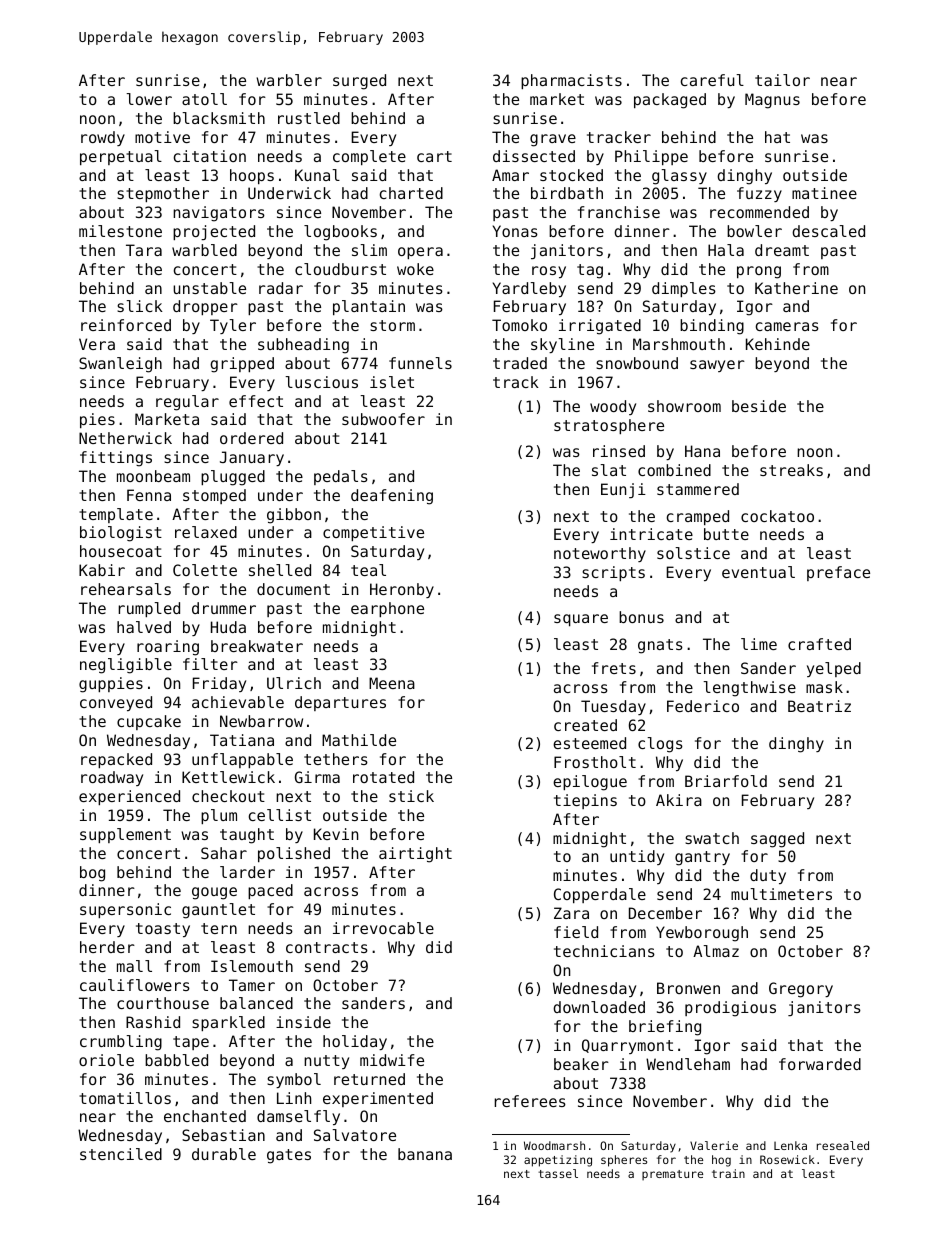  Describe the element at coordinates (619, 451) in the image. I see `rinsed` at that location.
